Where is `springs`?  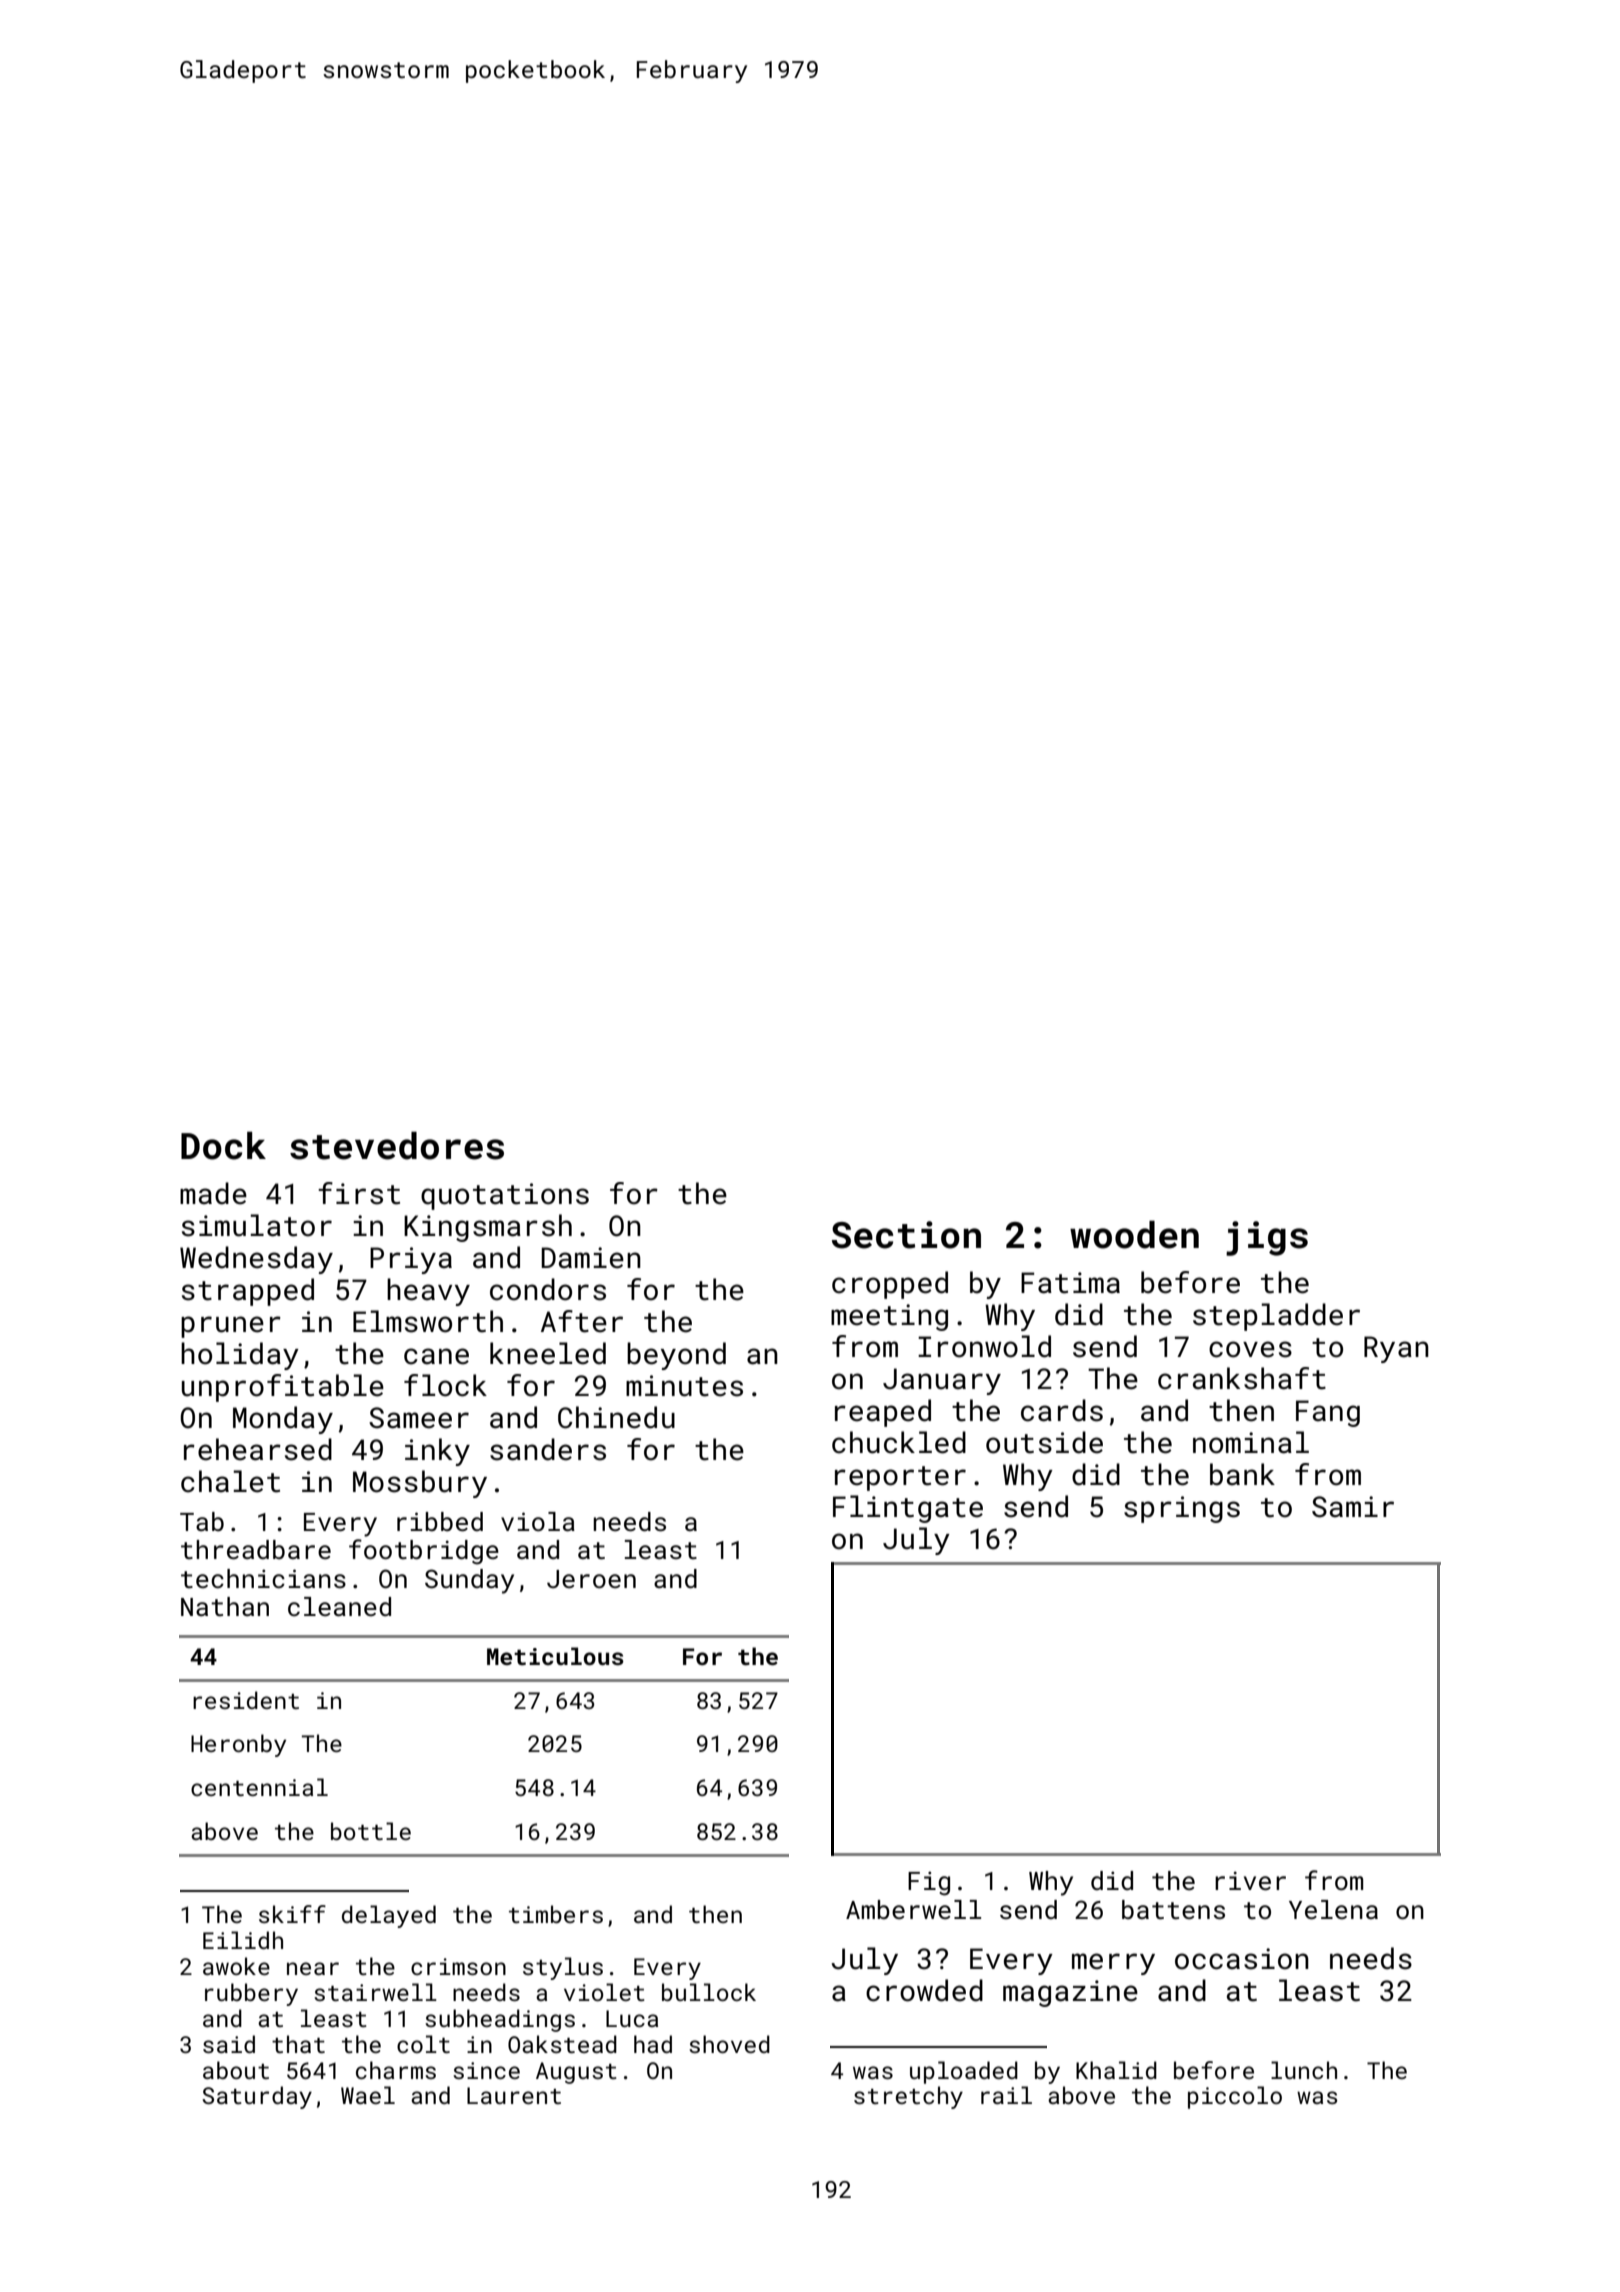 springs is located at coordinates (1182, 1509).
